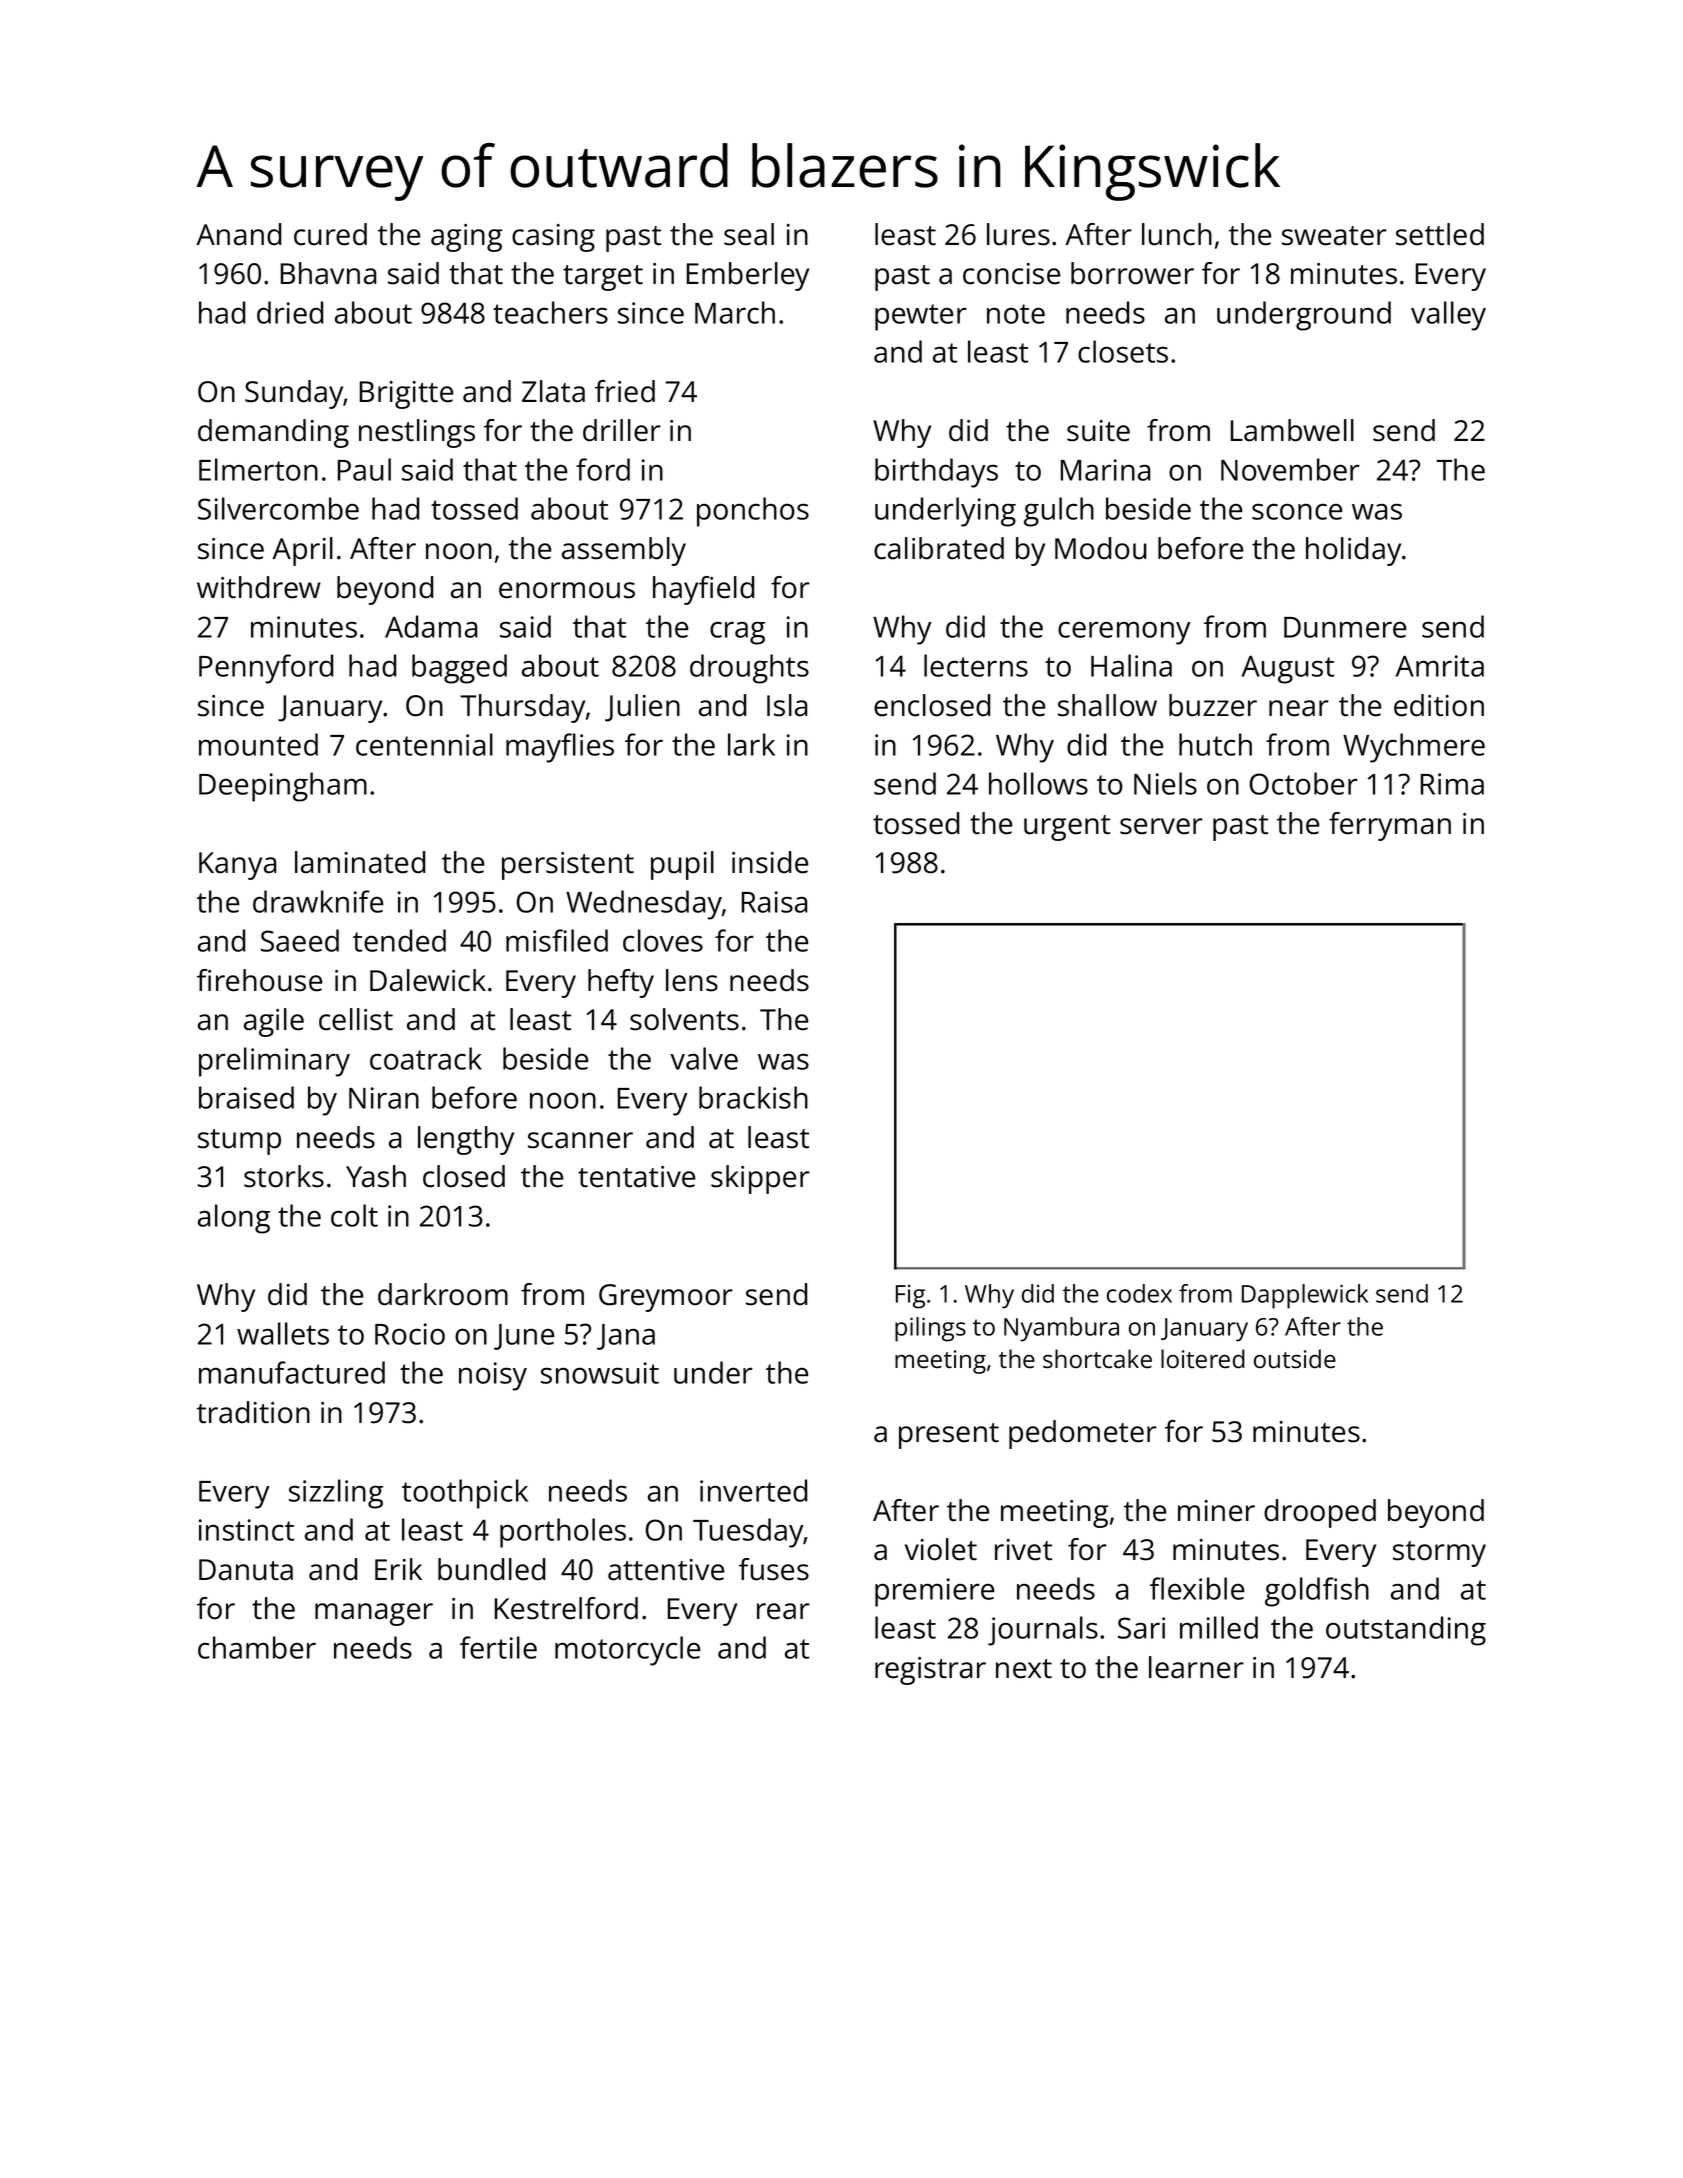 Image resolution: width=1683 pixels, height=2178 pixels. What do you see at coordinates (1139, 1293) in the screenshot?
I see `codex` at bounding box center [1139, 1293].
